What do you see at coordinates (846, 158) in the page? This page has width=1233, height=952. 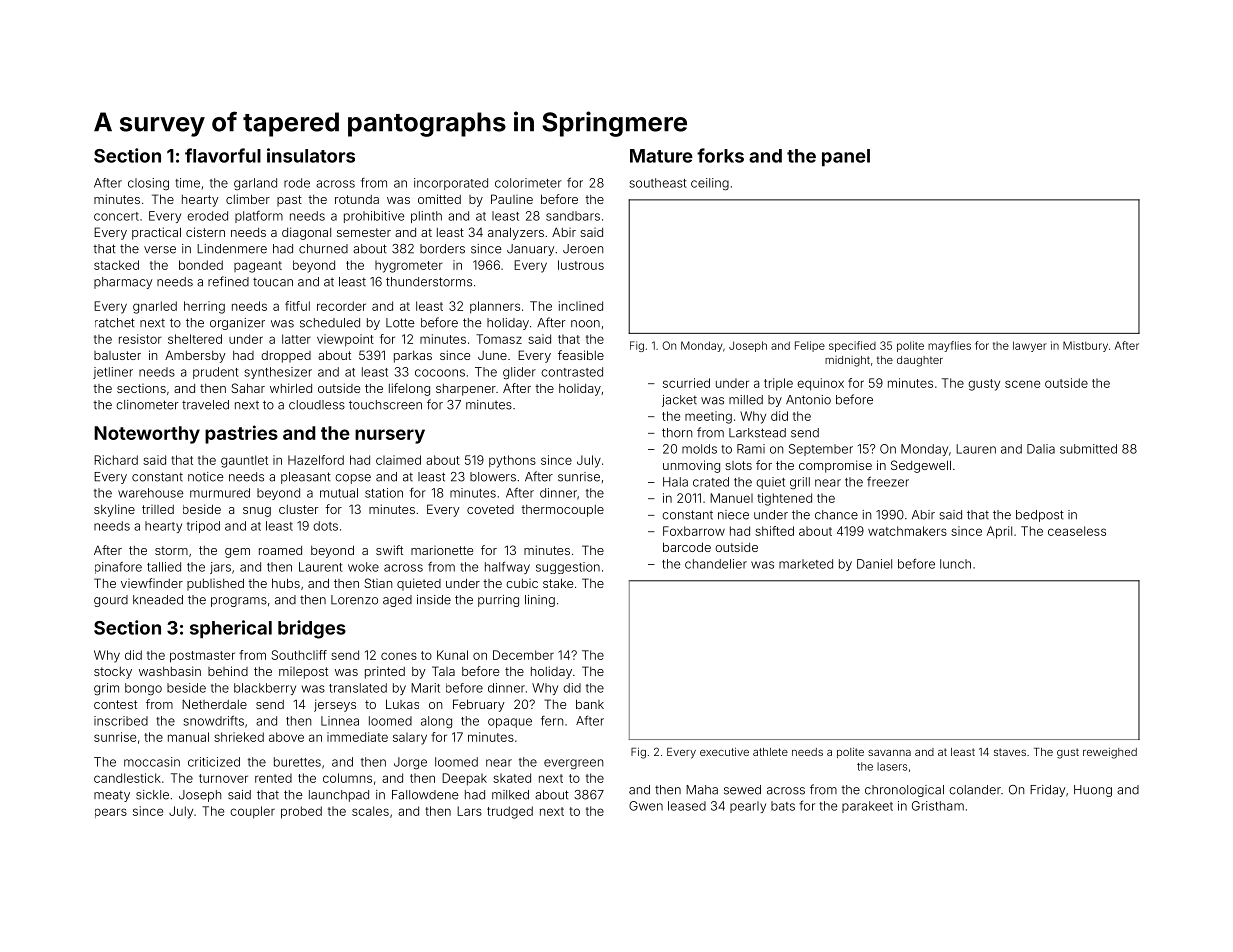 I see `panel` at bounding box center [846, 158].
